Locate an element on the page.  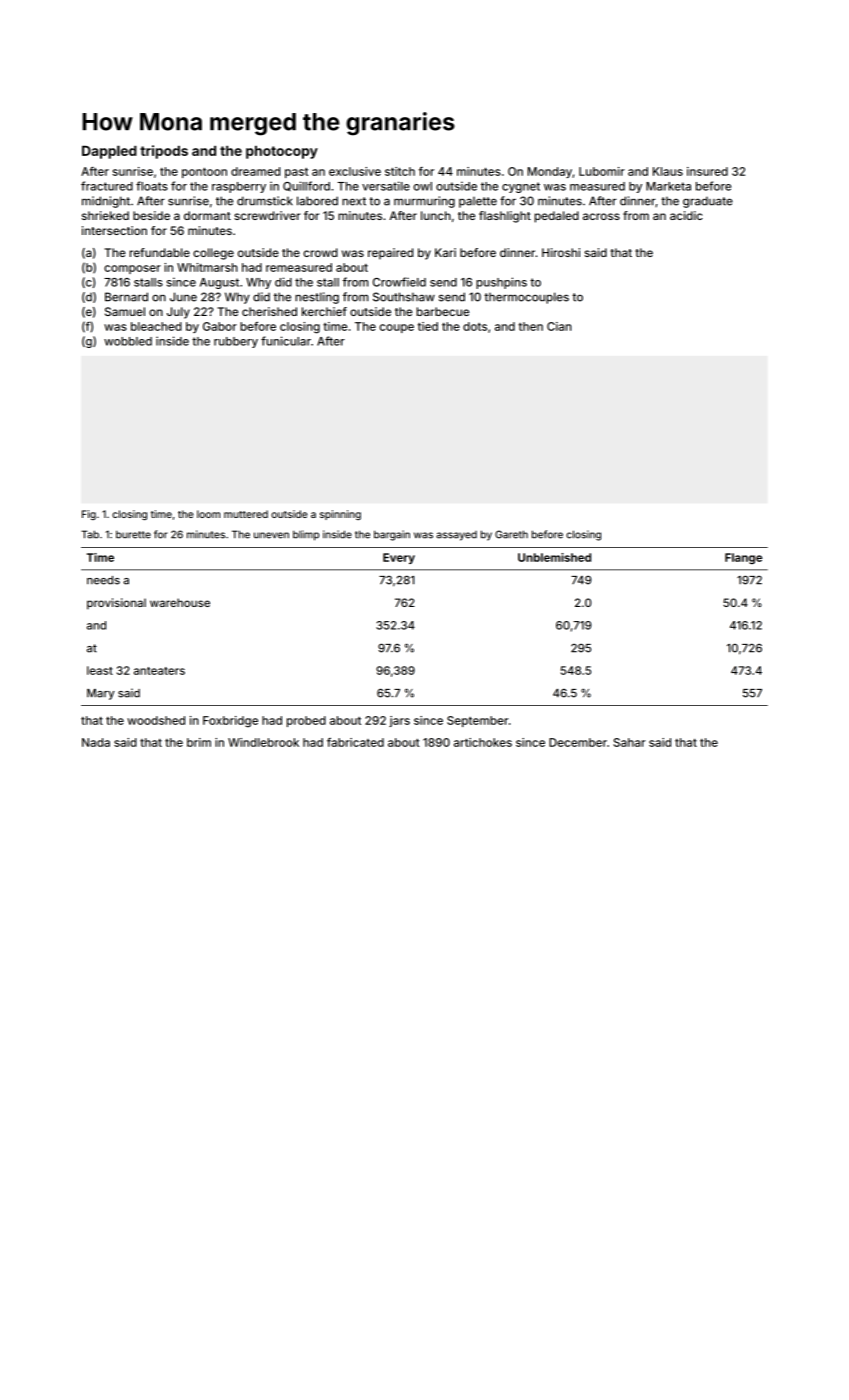
loom is located at coordinates (208, 514).
